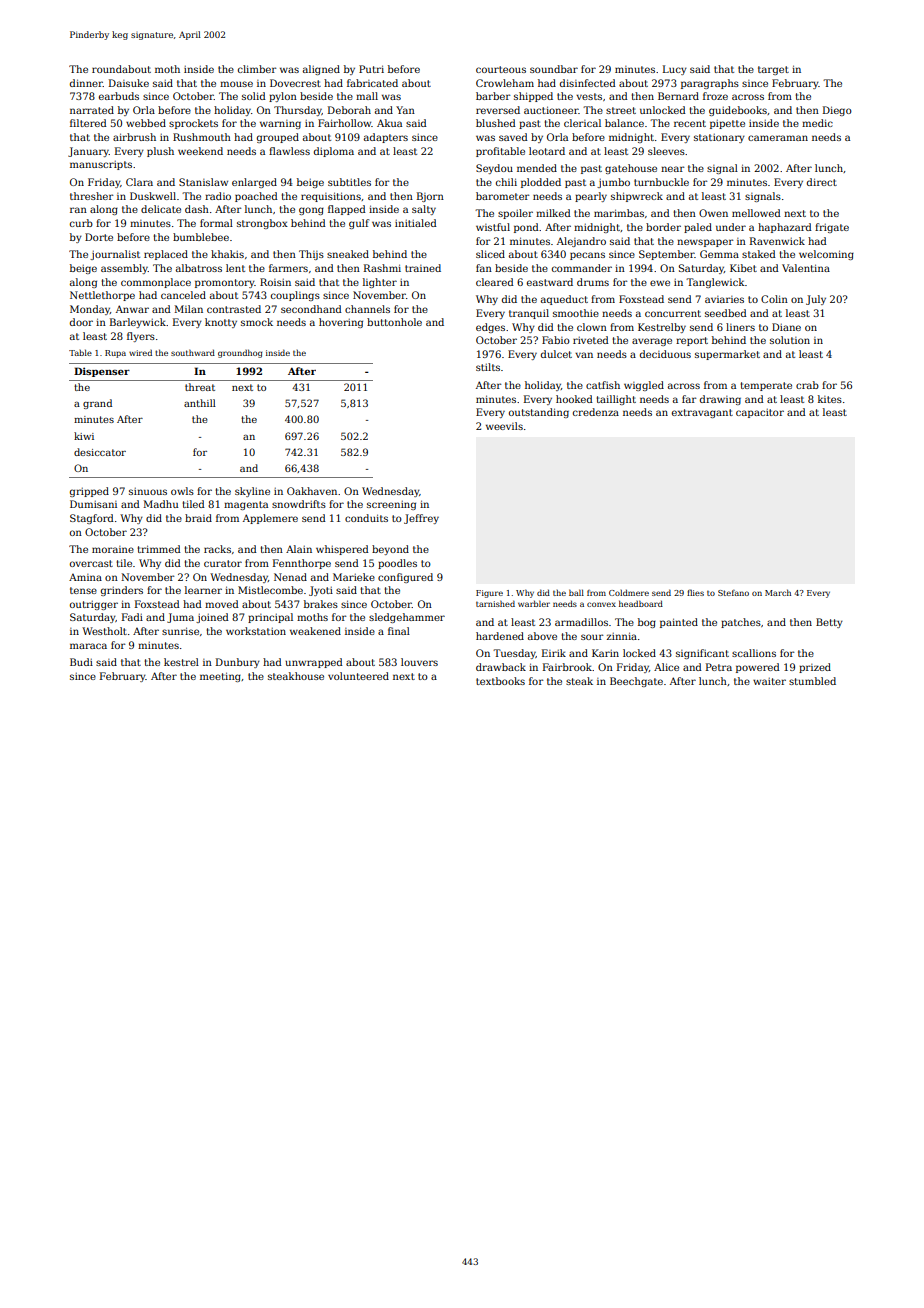 The image size is (924, 1308). Describe the element at coordinates (220, 677) in the document. I see `meeting` at that location.
